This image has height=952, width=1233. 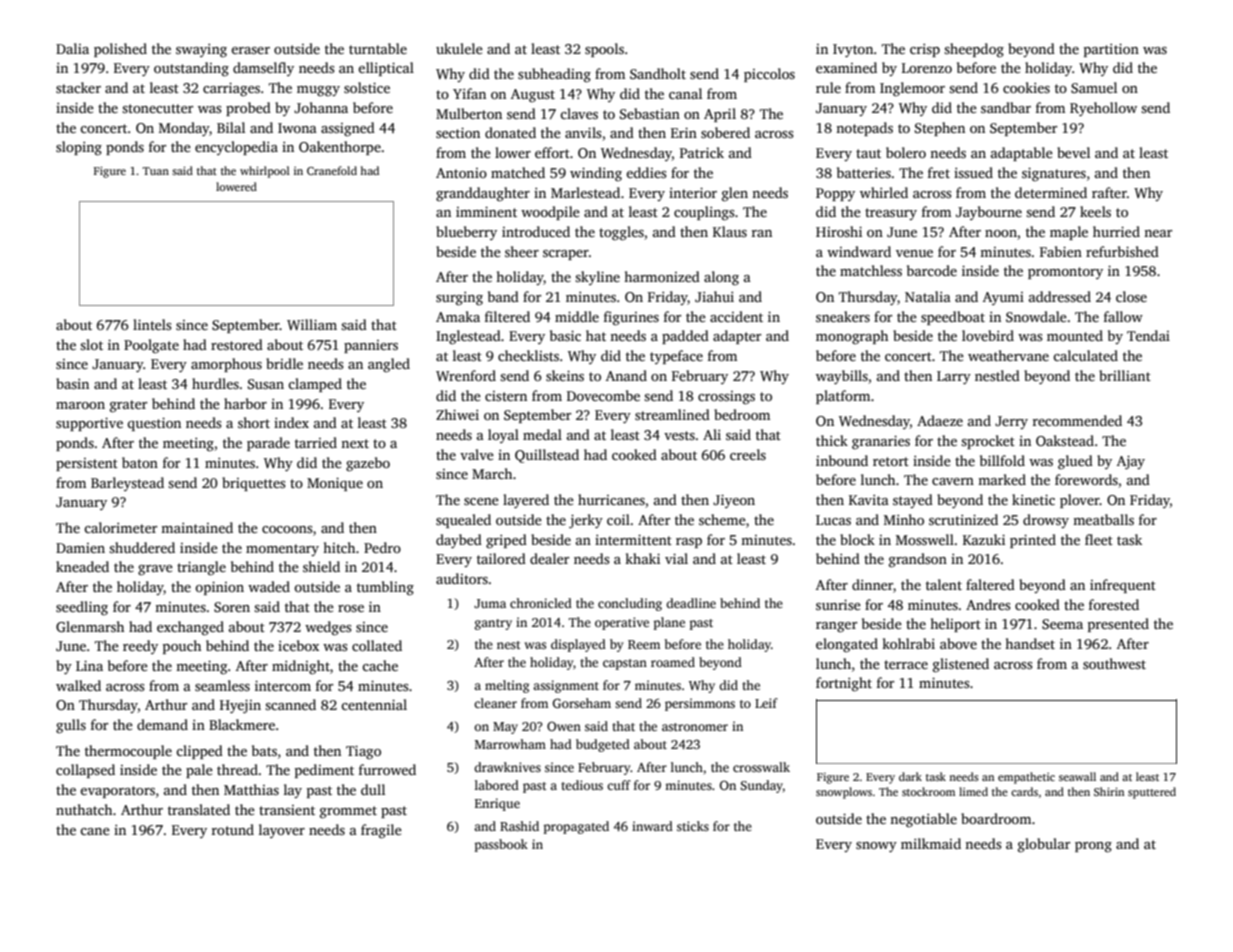 I want to click on fallow, so click(x=1123, y=316).
